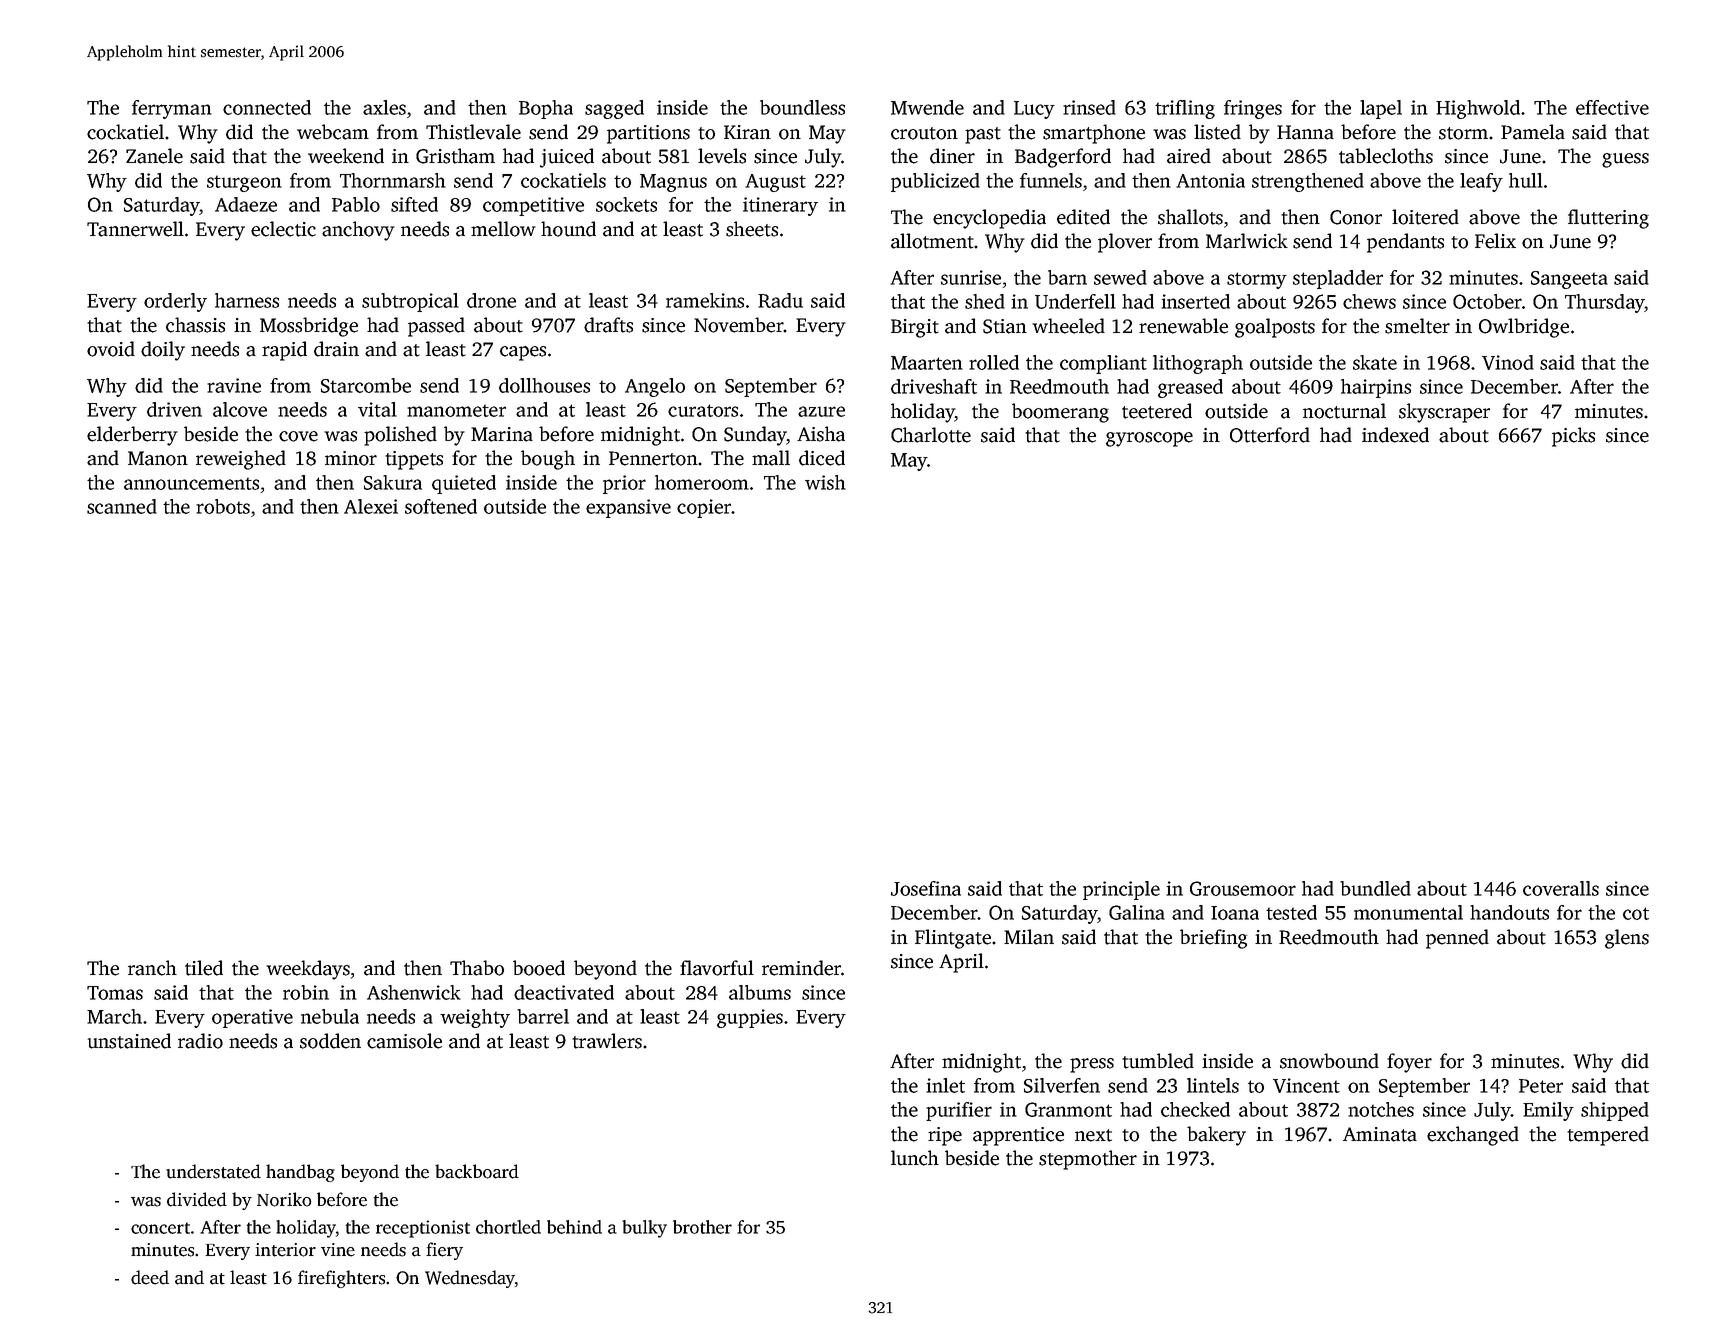  What do you see at coordinates (1386, 156) in the screenshot?
I see `tablecloths` at bounding box center [1386, 156].
